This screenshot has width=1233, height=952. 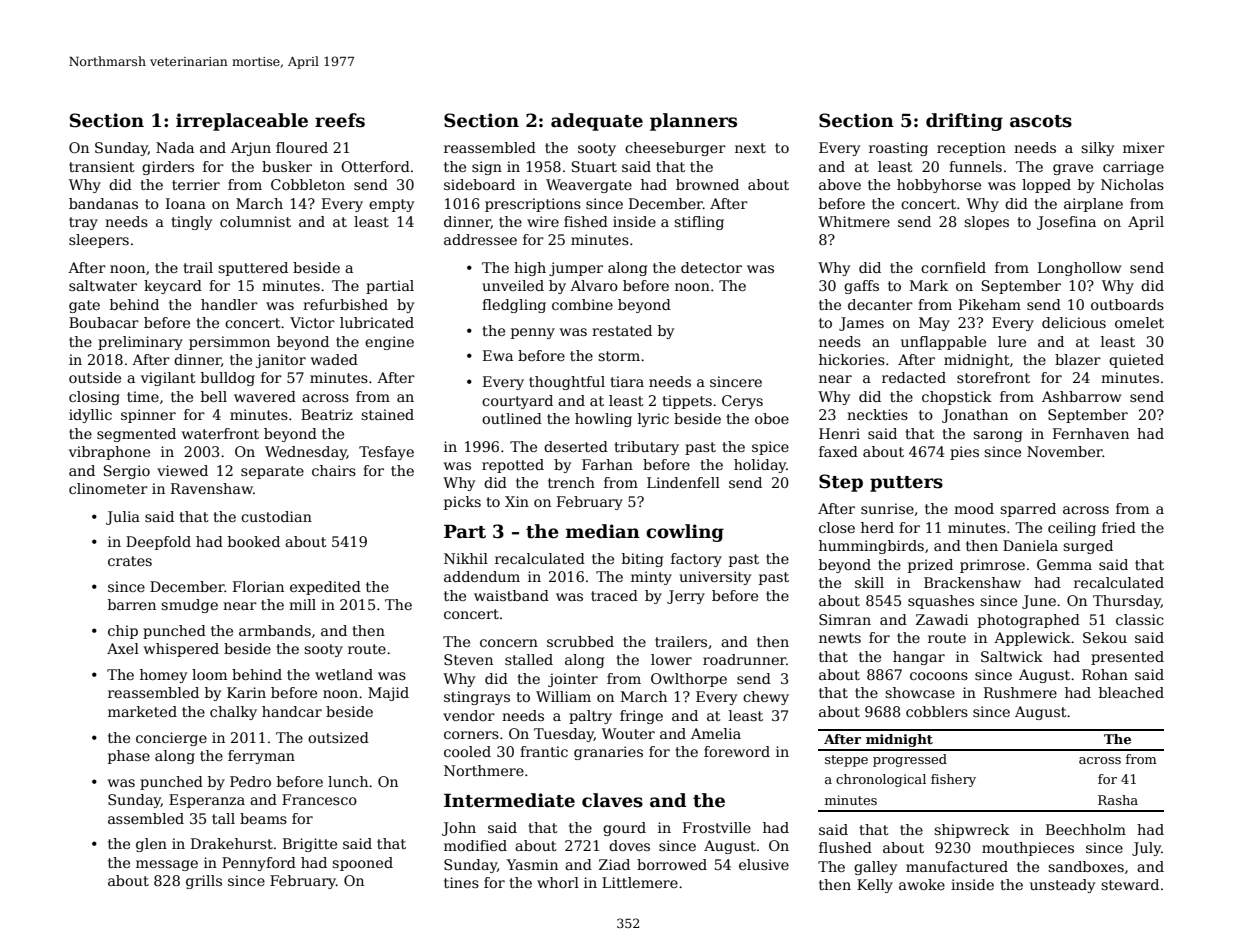 I want to click on grills, so click(x=204, y=882).
